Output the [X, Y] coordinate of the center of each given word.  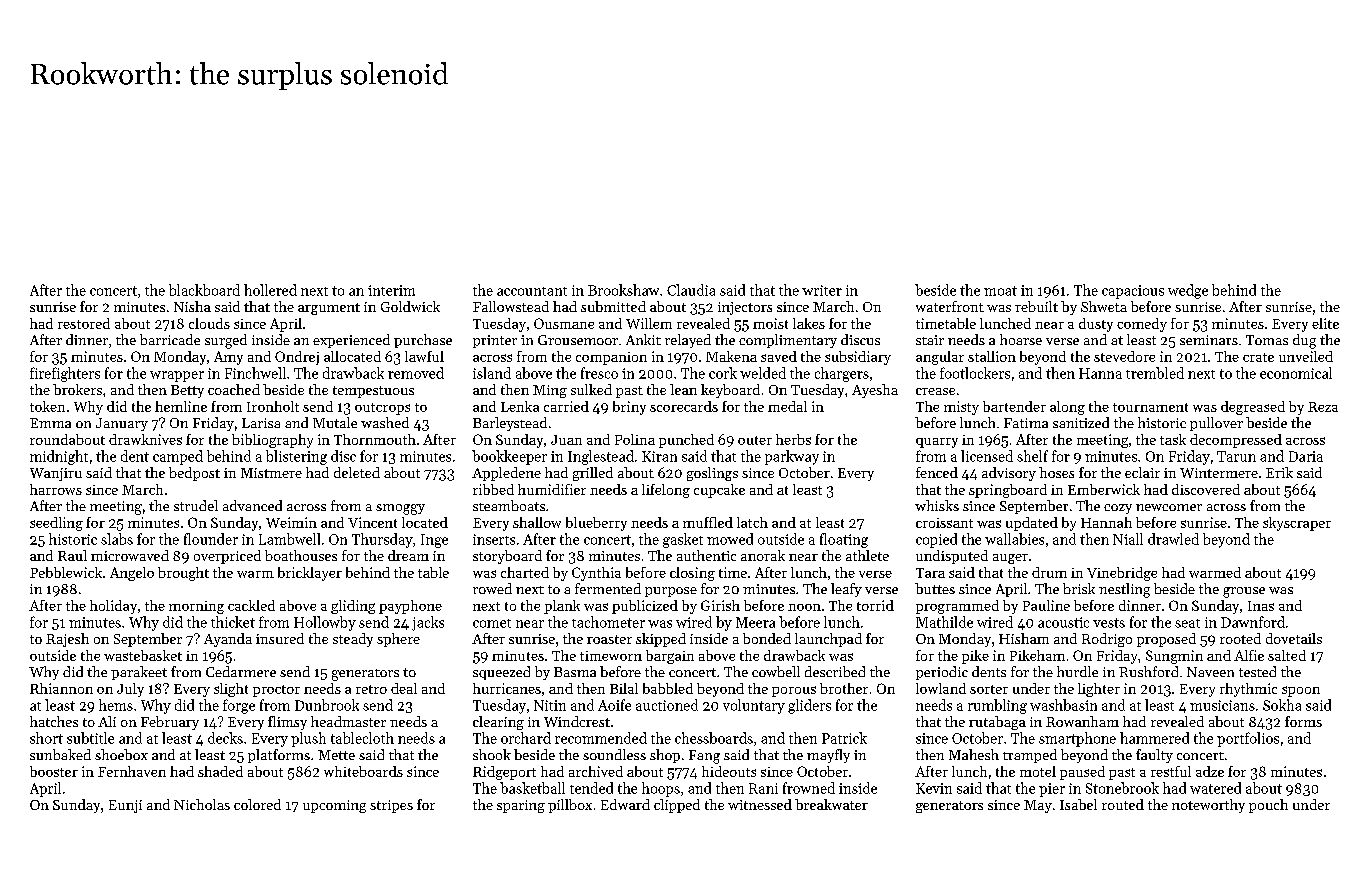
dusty [1096, 325]
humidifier [552, 489]
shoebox [121, 754]
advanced [252, 505]
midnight [59, 457]
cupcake [719, 491]
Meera [755, 622]
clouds [209, 323]
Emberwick [1104, 489]
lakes [809, 323]
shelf [1032, 456]
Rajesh [67, 640]
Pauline [1046, 605]
